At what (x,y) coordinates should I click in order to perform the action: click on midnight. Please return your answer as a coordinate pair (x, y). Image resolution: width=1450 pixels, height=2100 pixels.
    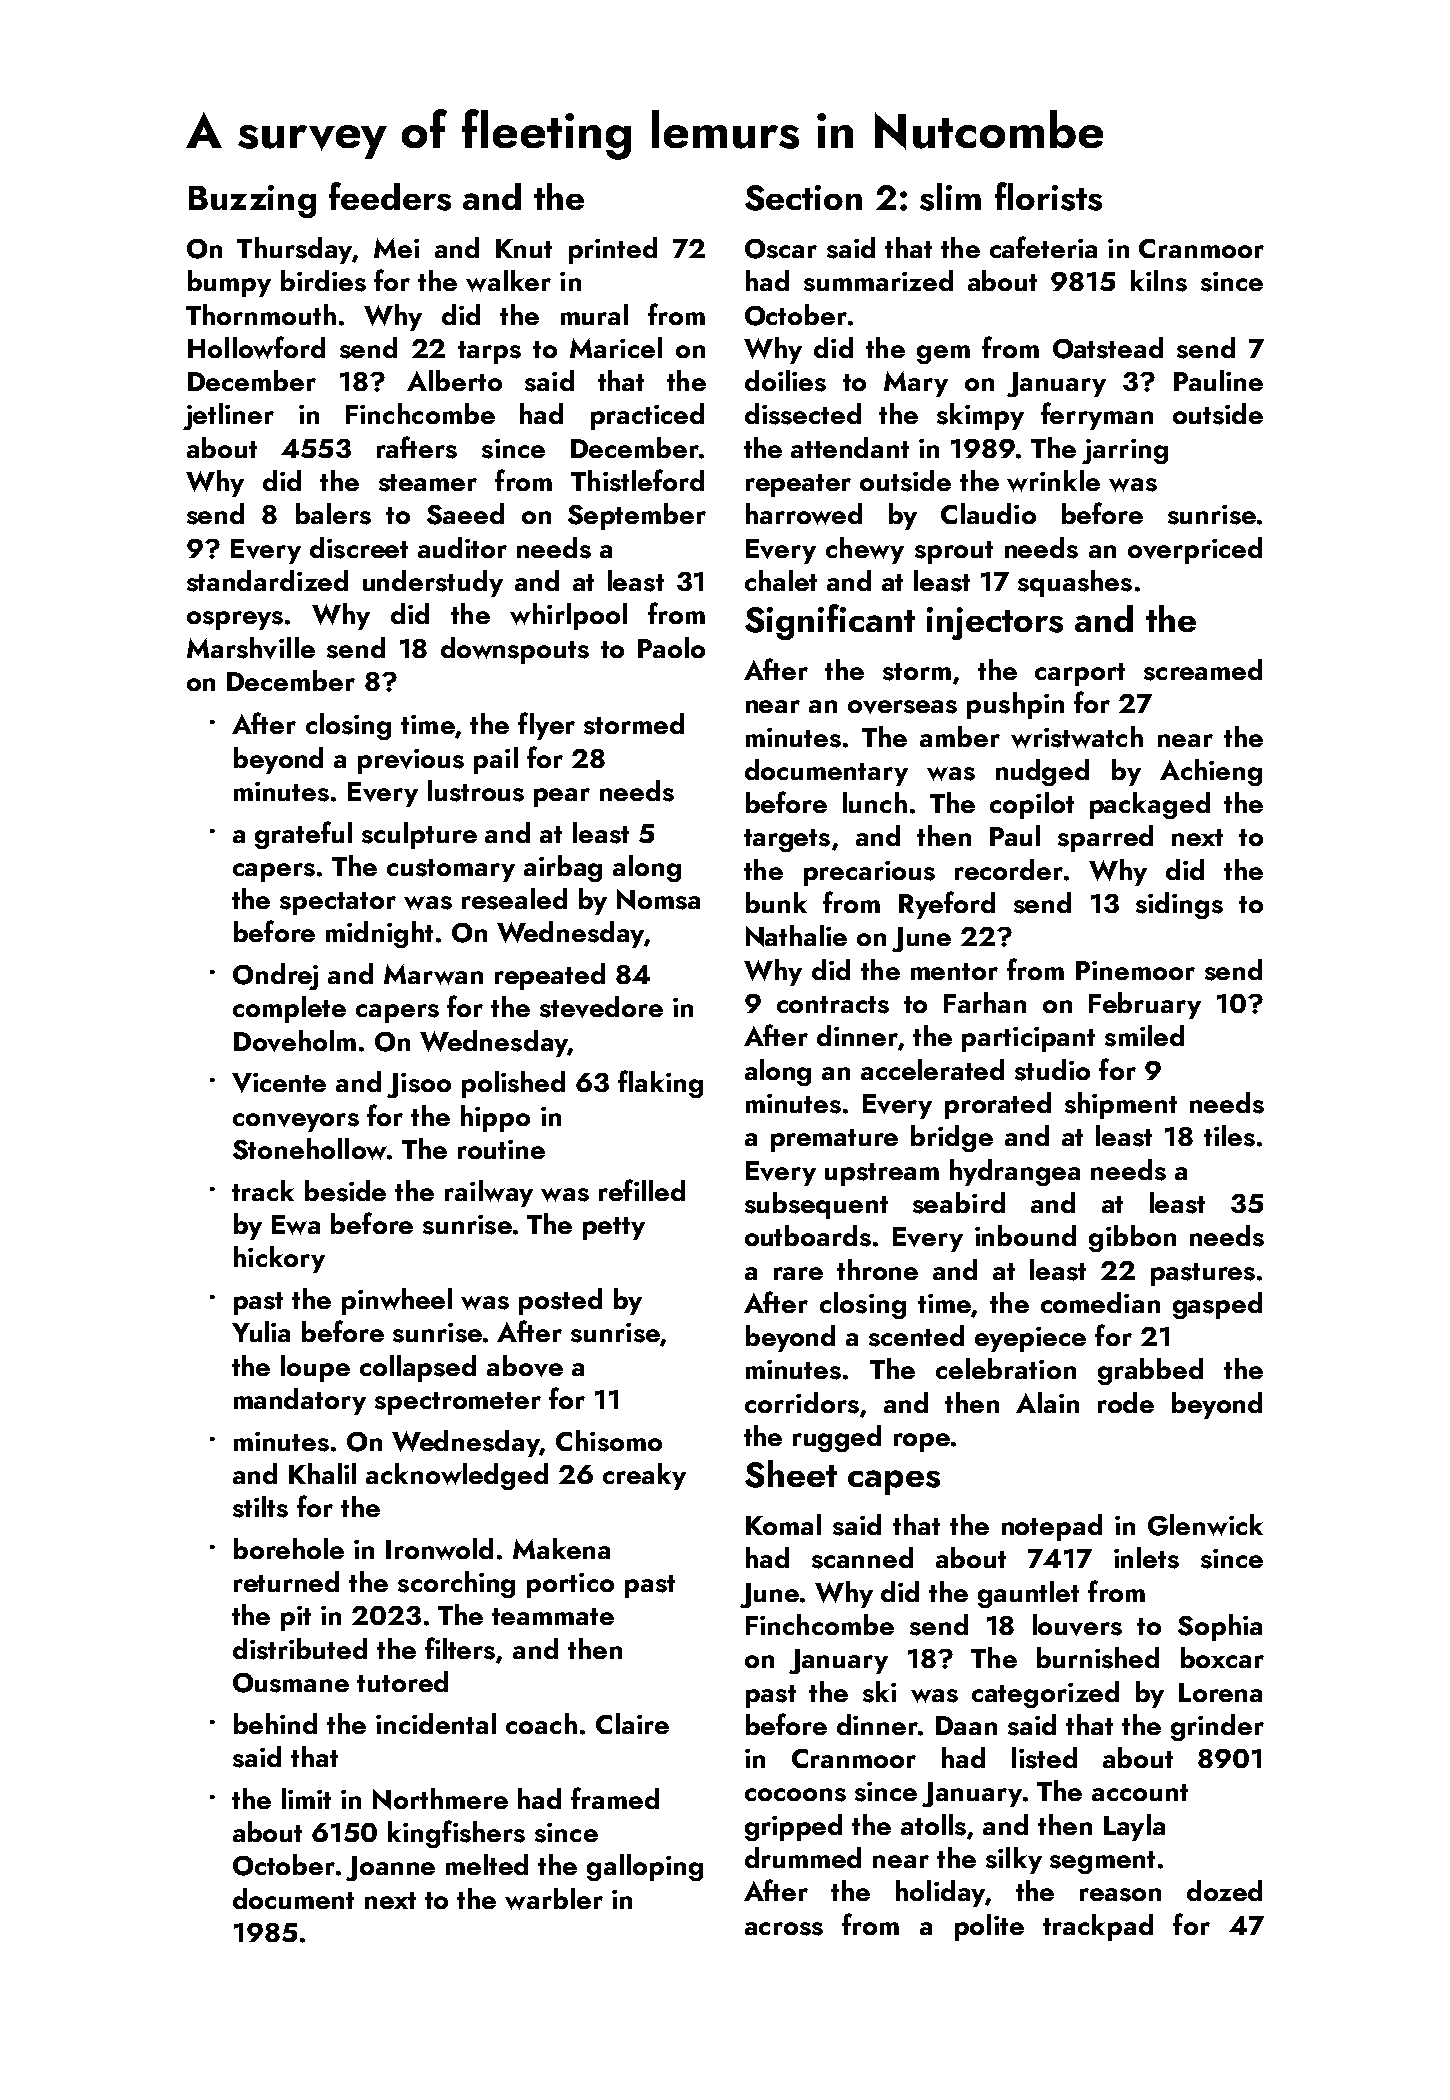
    Looking at the image, I should click on (379, 934).
